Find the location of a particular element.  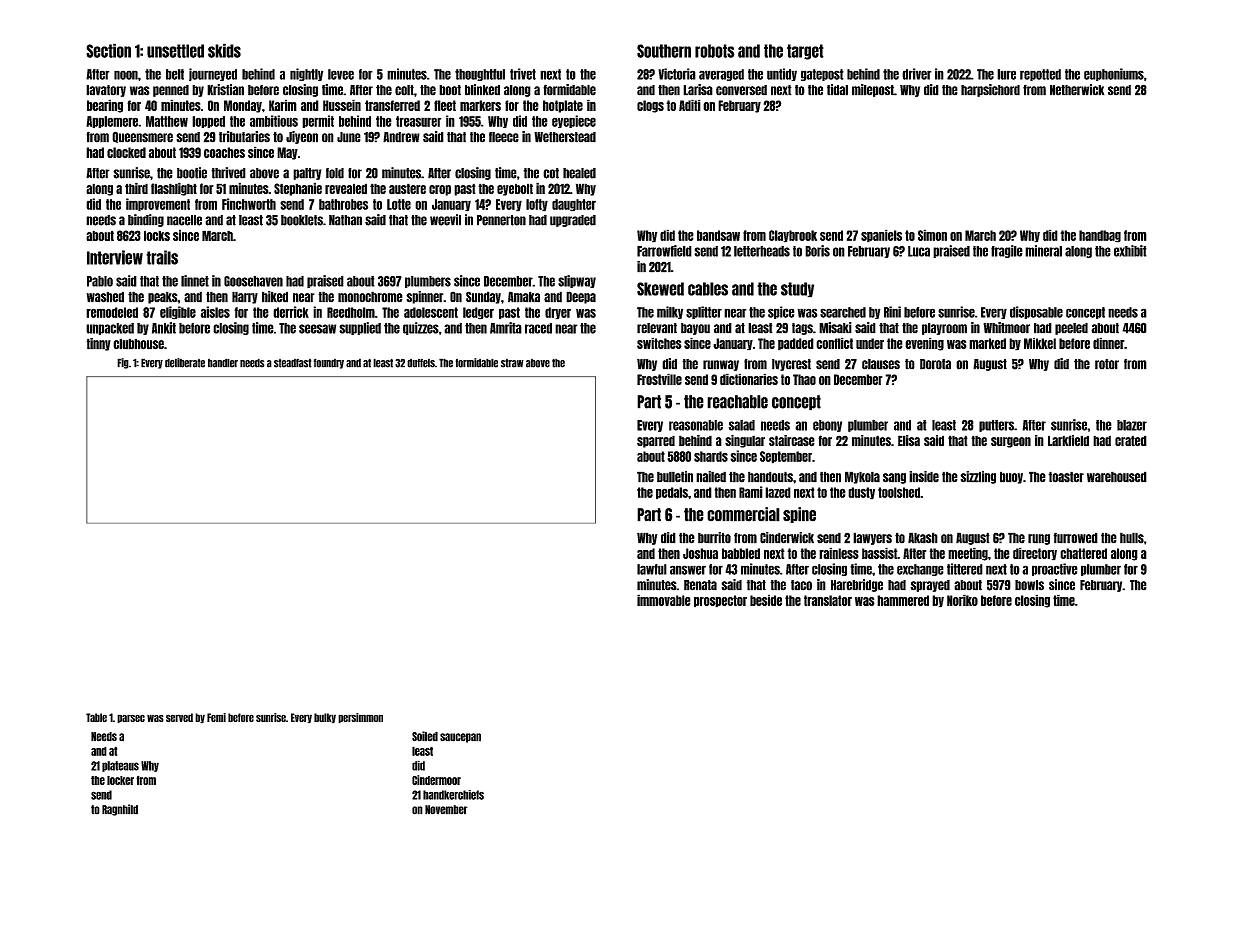

Simon is located at coordinates (932, 235).
